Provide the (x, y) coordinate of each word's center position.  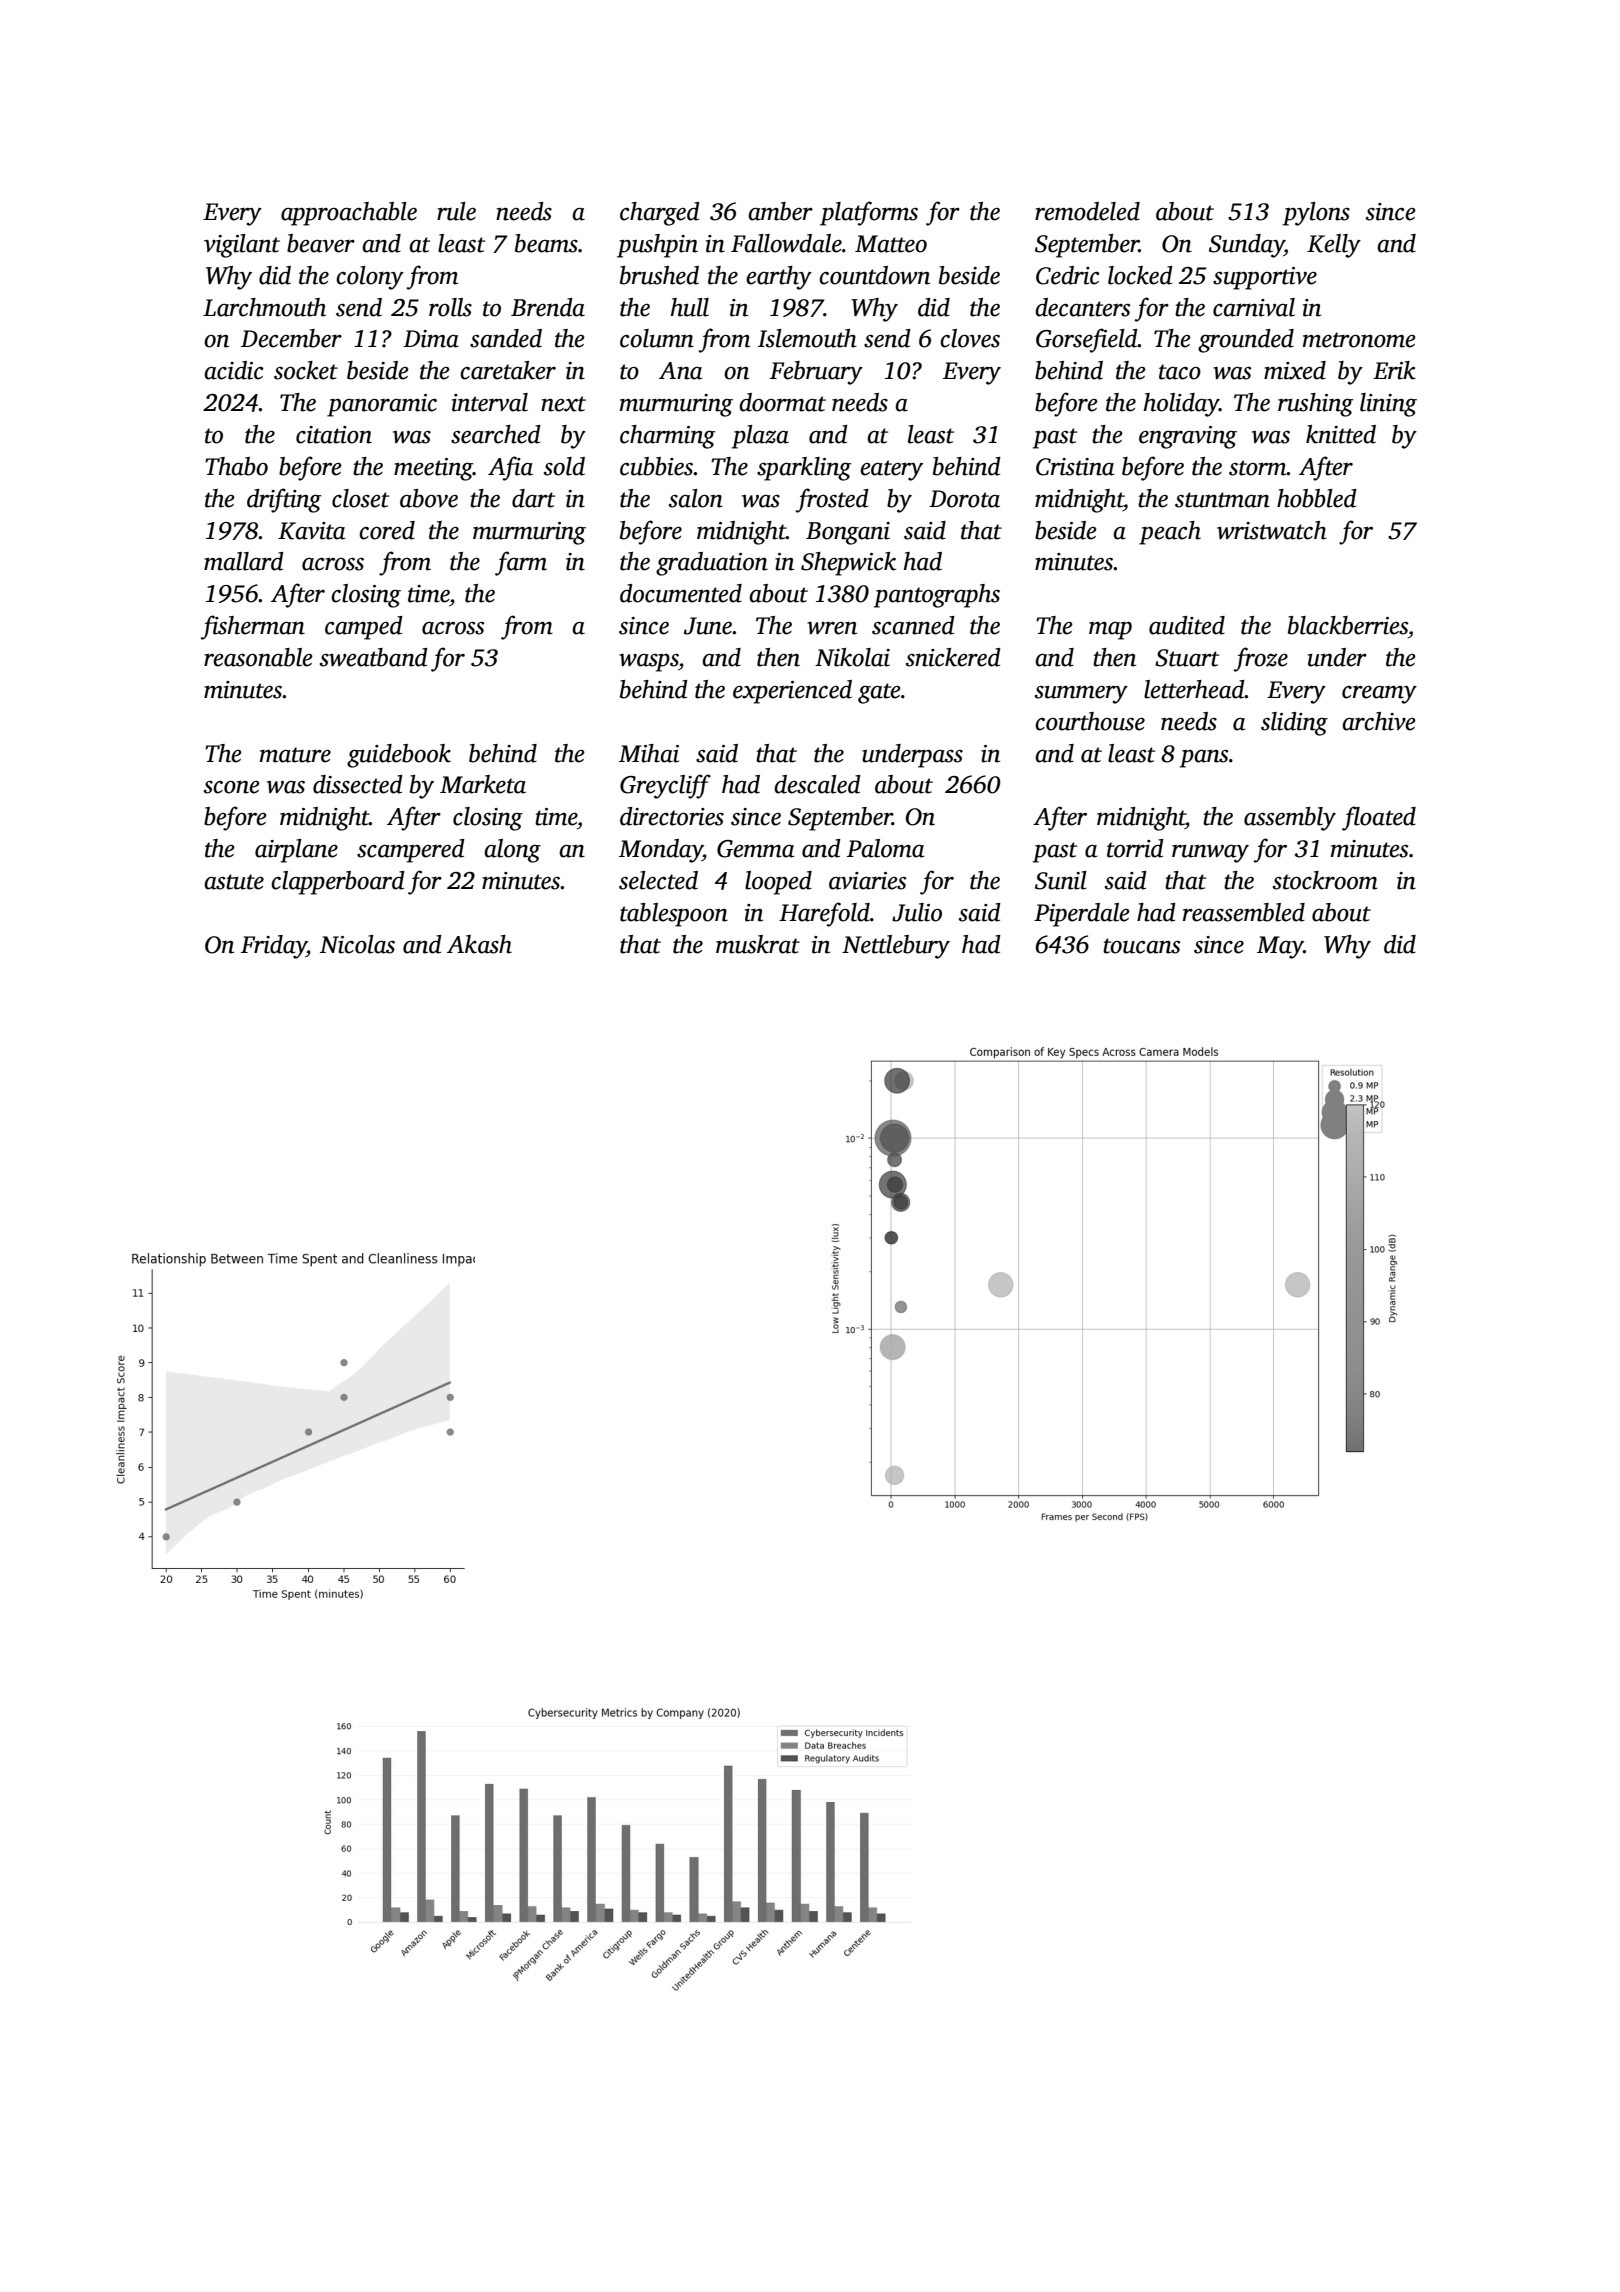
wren (832, 628)
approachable (349, 214)
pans (1204, 759)
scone (232, 787)
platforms (869, 213)
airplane (296, 851)
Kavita (311, 531)
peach (1170, 533)
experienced (792, 692)
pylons (1316, 214)
